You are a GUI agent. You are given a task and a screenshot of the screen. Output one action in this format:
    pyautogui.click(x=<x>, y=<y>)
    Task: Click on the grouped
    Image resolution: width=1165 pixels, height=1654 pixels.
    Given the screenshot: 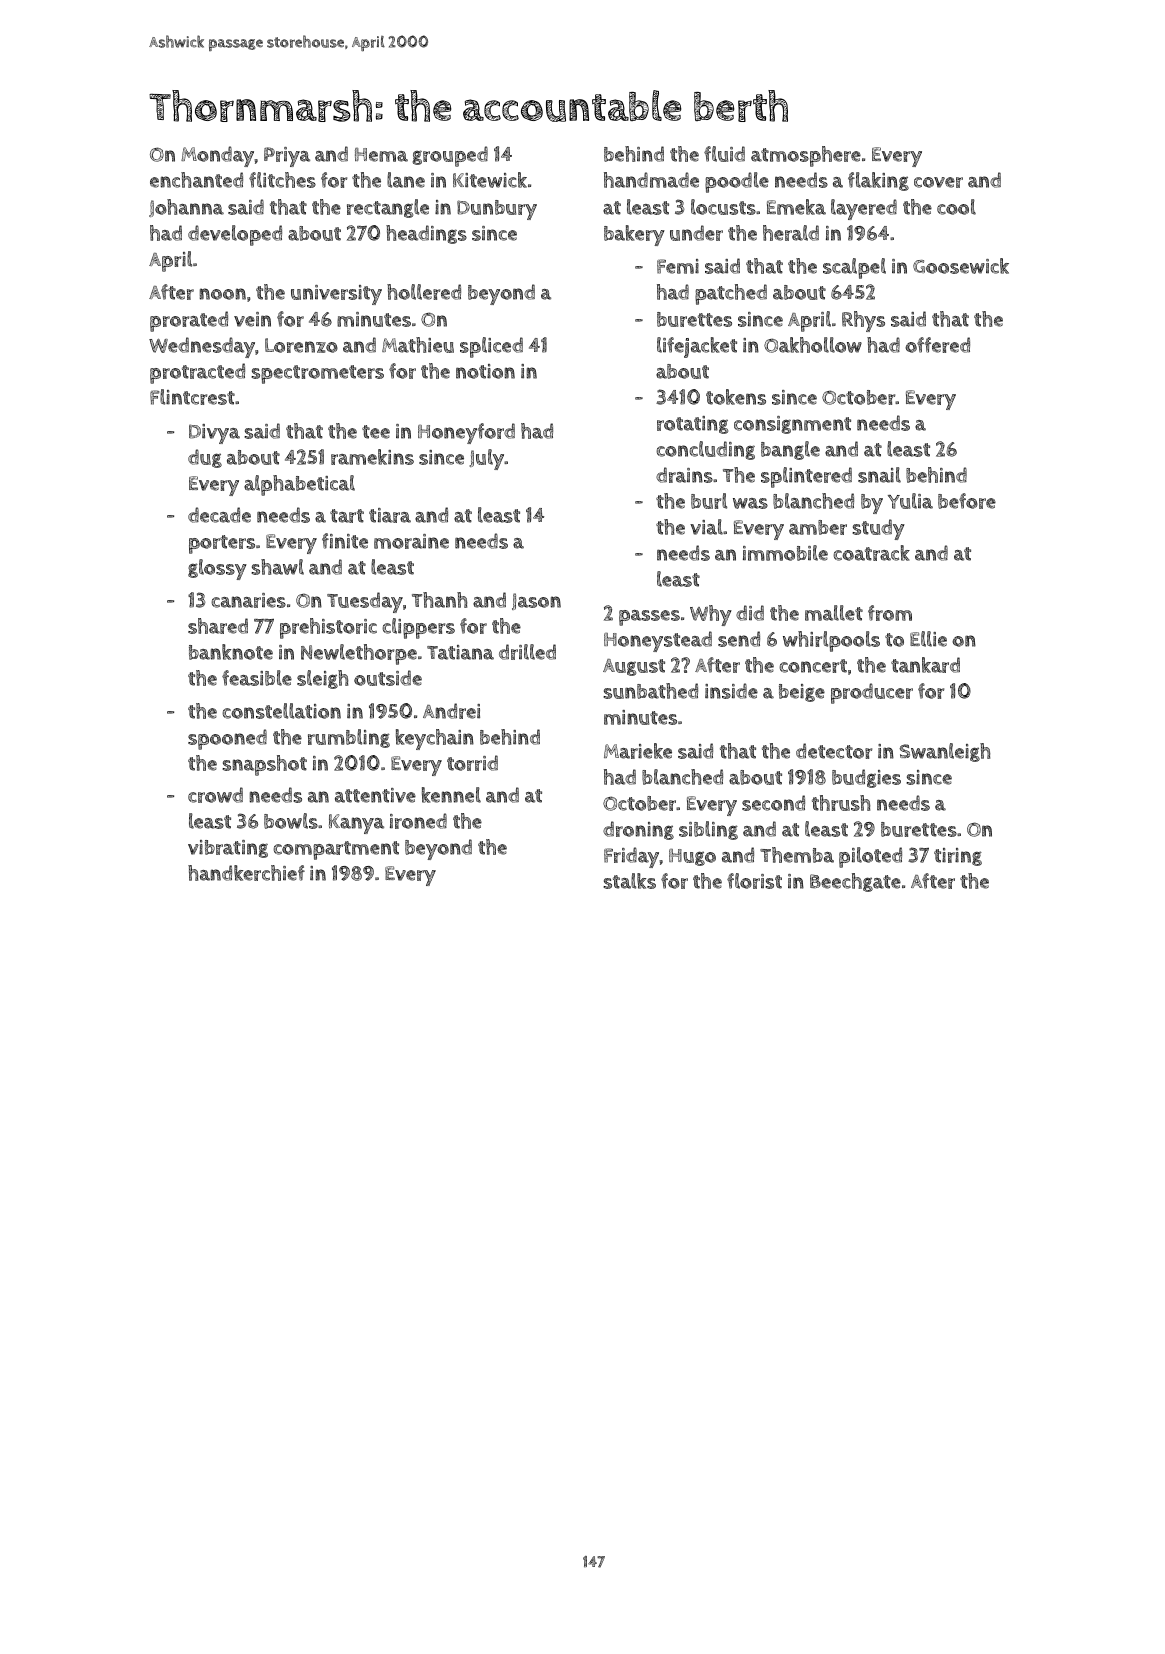 What is the action you would take?
    pyautogui.click(x=450, y=156)
